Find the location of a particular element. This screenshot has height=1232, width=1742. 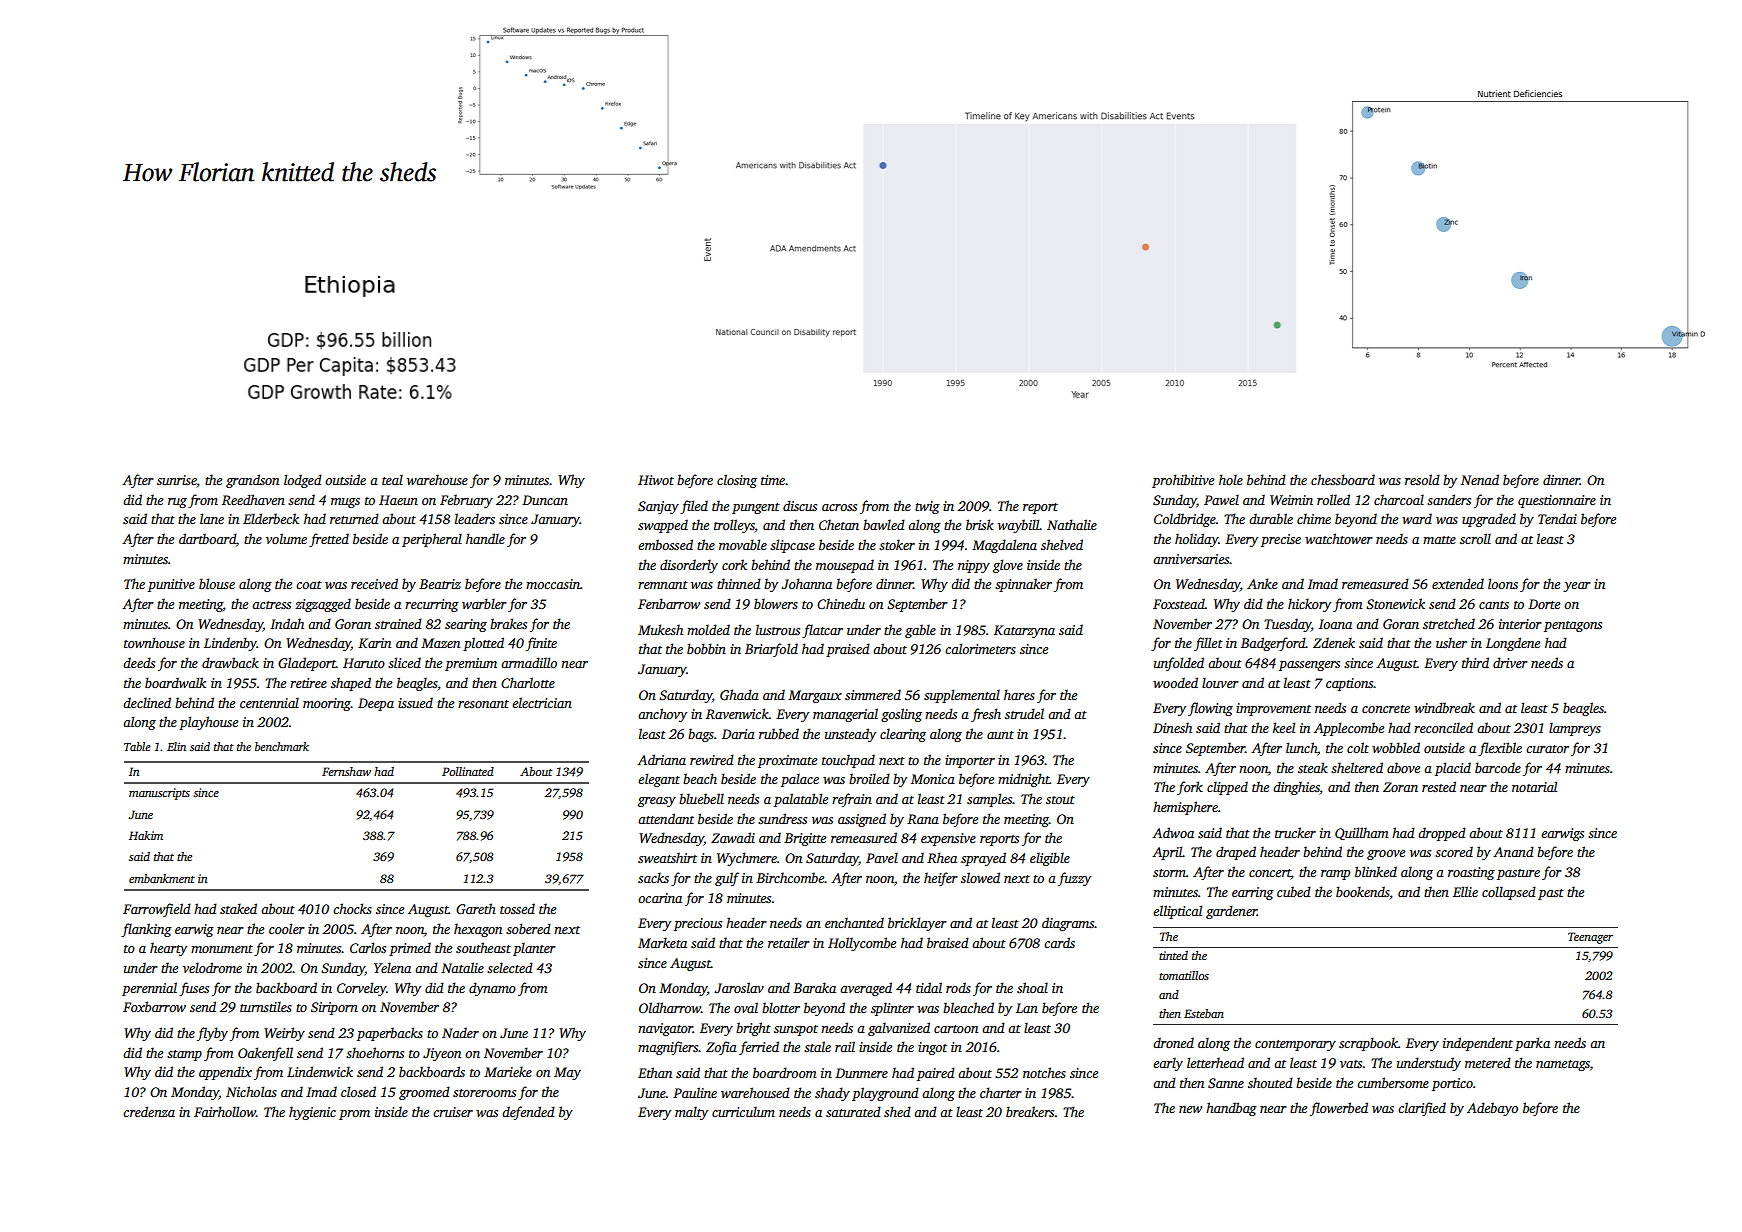

appendix is located at coordinates (225, 1073).
